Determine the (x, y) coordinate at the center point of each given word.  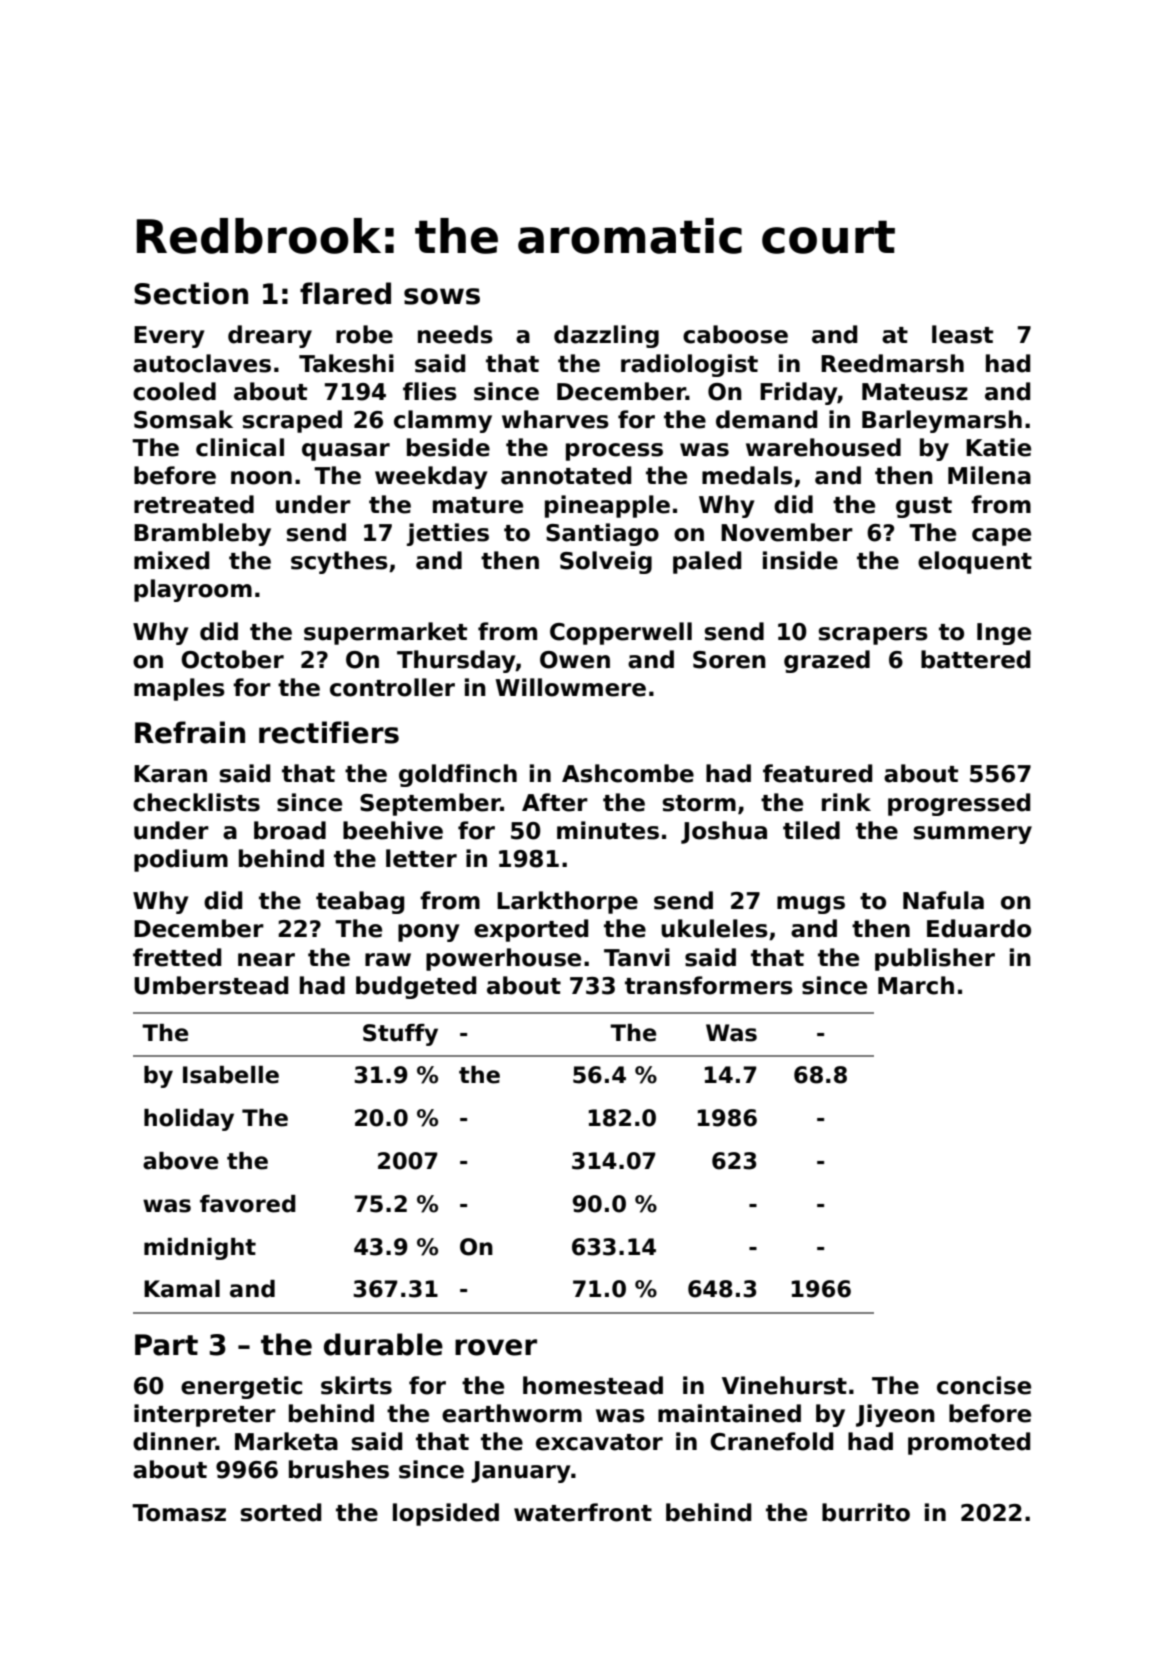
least (962, 334)
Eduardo (979, 928)
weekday (431, 477)
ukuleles (714, 928)
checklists (196, 802)
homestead (593, 1385)
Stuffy (400, 1035)
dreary (270, 336)
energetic (241, 1387)
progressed (959, 804)
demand (766, 419)
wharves (555, 419)
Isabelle (231, 1075)
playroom (193, 590)
